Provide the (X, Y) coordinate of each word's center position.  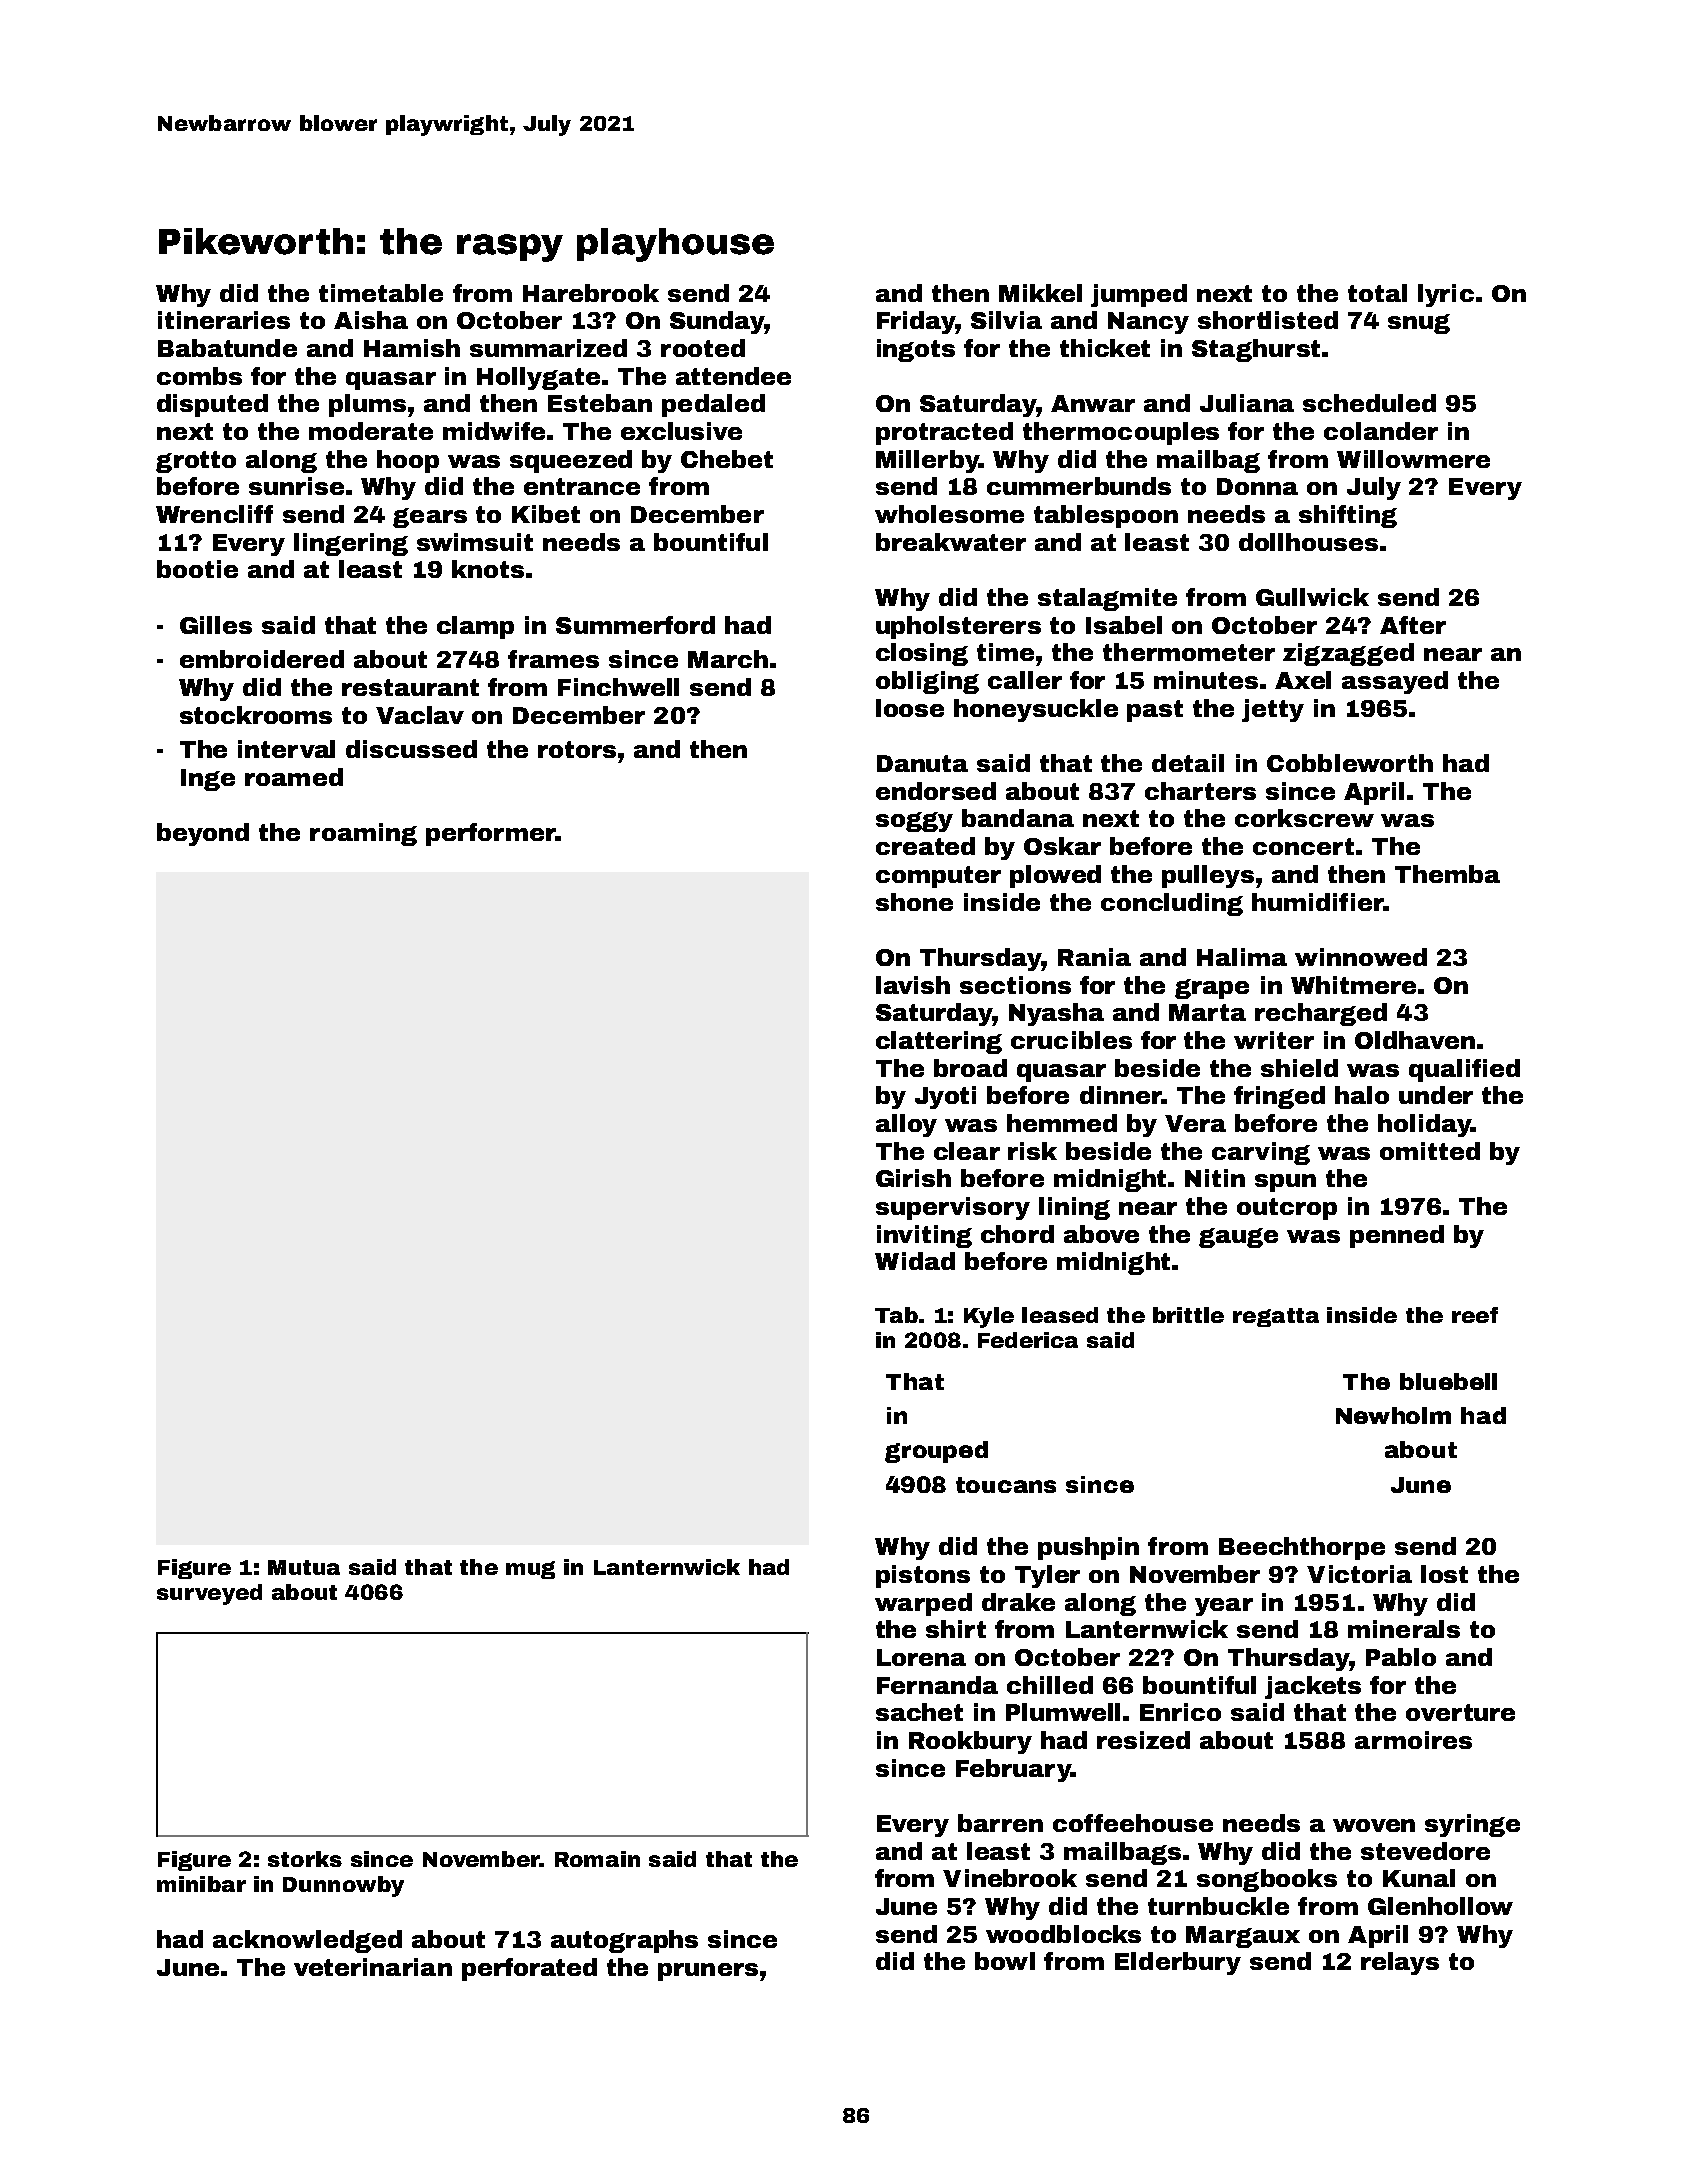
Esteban (600, 403)
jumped (1139, 295)
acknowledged (307, 1941)
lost (1444, 1574)
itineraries (224, 320)
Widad (915, 1261)
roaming (363, 834)
